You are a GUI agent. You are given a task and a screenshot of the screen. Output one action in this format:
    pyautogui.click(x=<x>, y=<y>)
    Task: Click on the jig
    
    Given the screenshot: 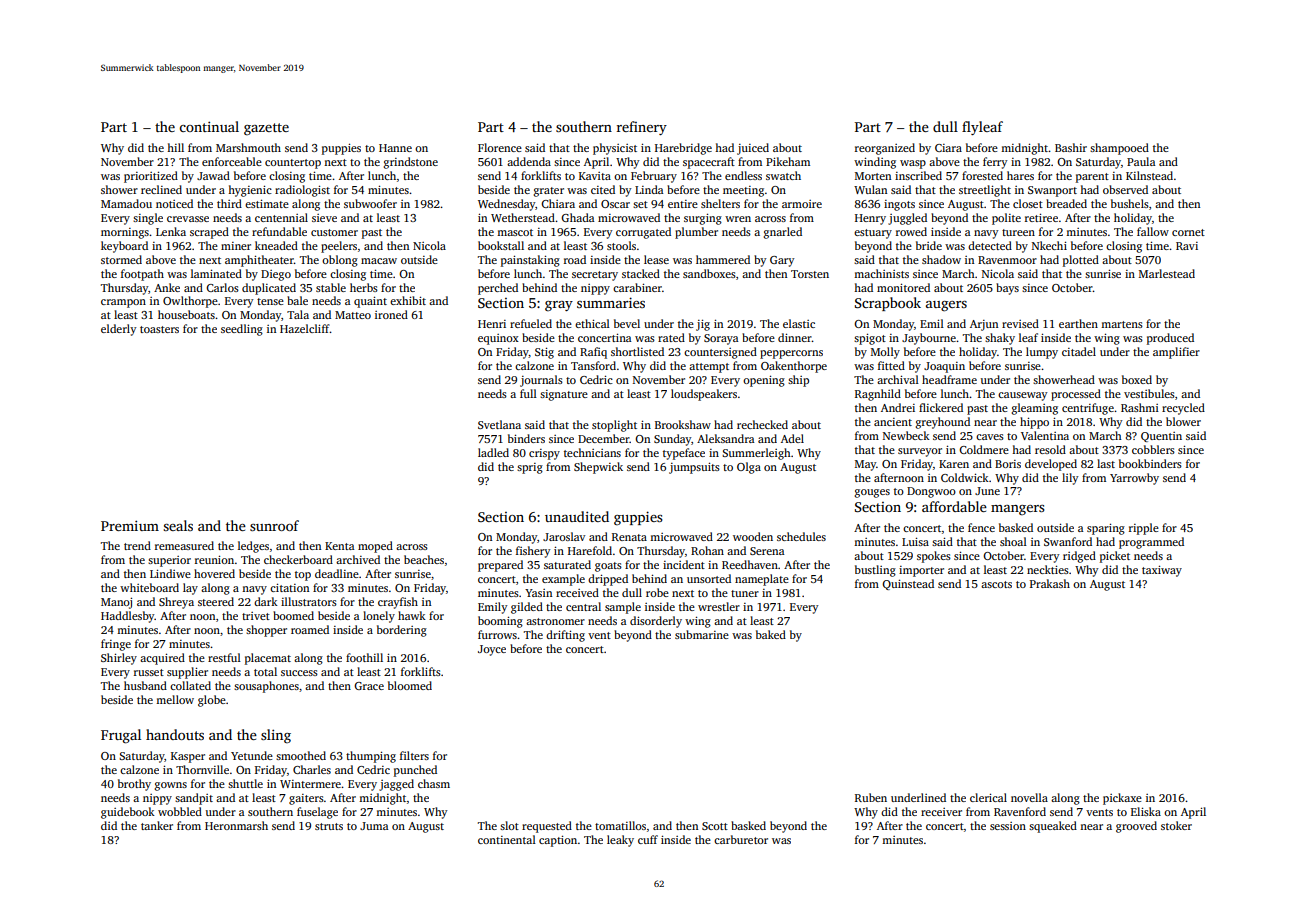 What is the action you would take?
    pyautogui.click(x=703, y=325)
